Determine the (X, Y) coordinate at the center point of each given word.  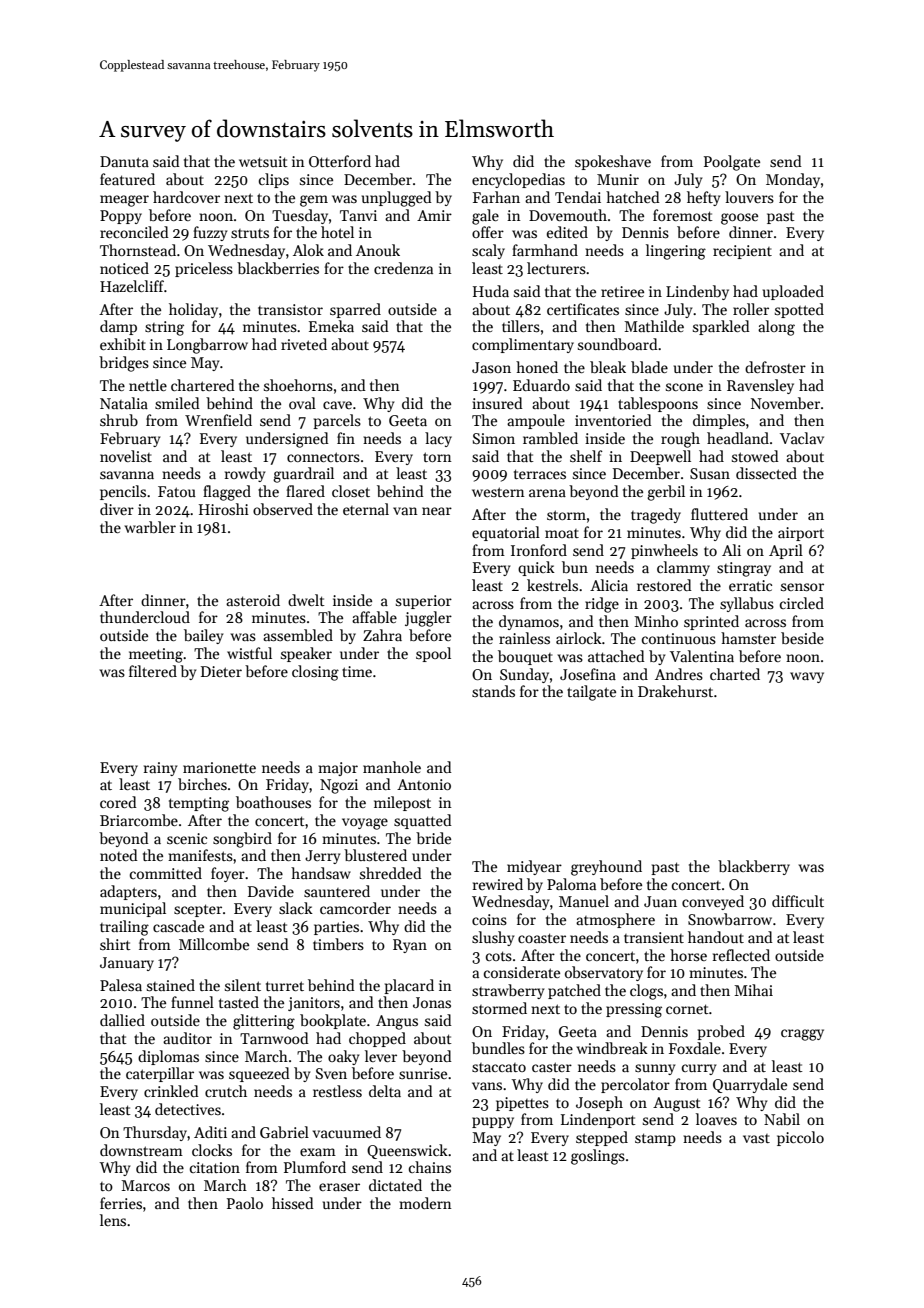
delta (385, 1091)
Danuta (124, 161)
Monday (793, 180)
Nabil (782, 1119)
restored (664, 585)
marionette (219, 767)
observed (283, 509)
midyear (534, 867)
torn (437, 457)
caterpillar (160, 1074)
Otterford (340, 161)
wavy (807, 677)
